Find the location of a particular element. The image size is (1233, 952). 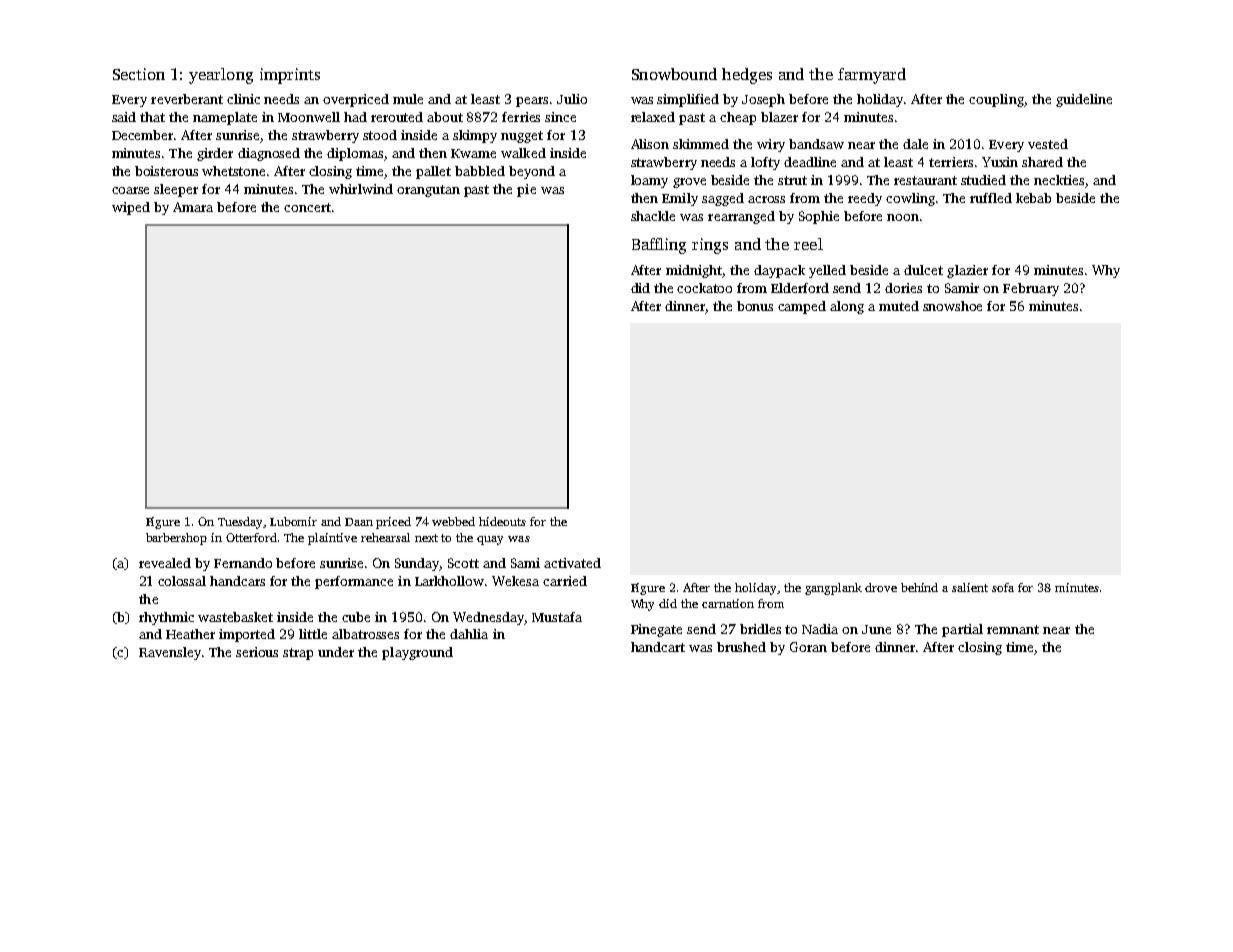

hedges is located at coordinates (747, 76).
